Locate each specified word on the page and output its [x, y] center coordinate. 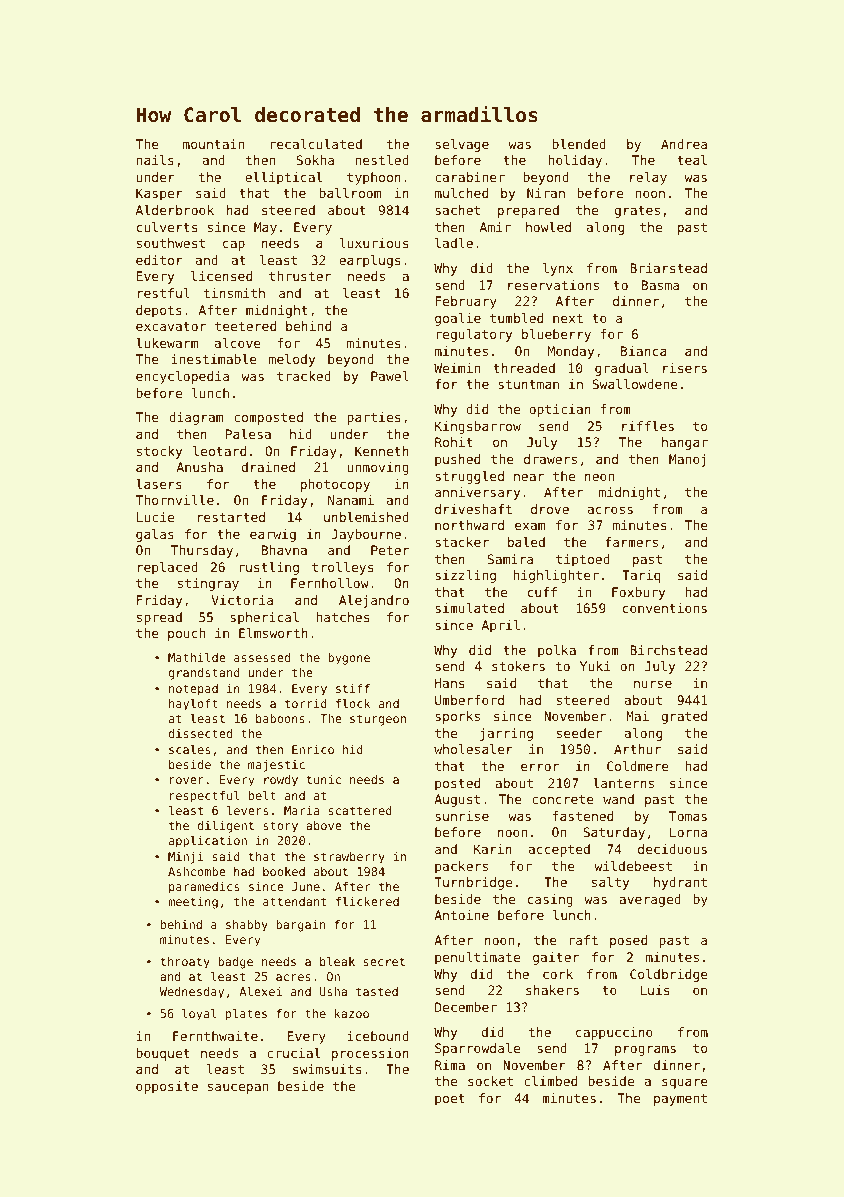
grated [684, 717]
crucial [293, 1053]
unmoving [378, 468]
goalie [458, 319]
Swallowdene [635, 384]
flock [353, 703]
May [265, 228]
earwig [273, 535]
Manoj [687, 460]
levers [247, 810]
